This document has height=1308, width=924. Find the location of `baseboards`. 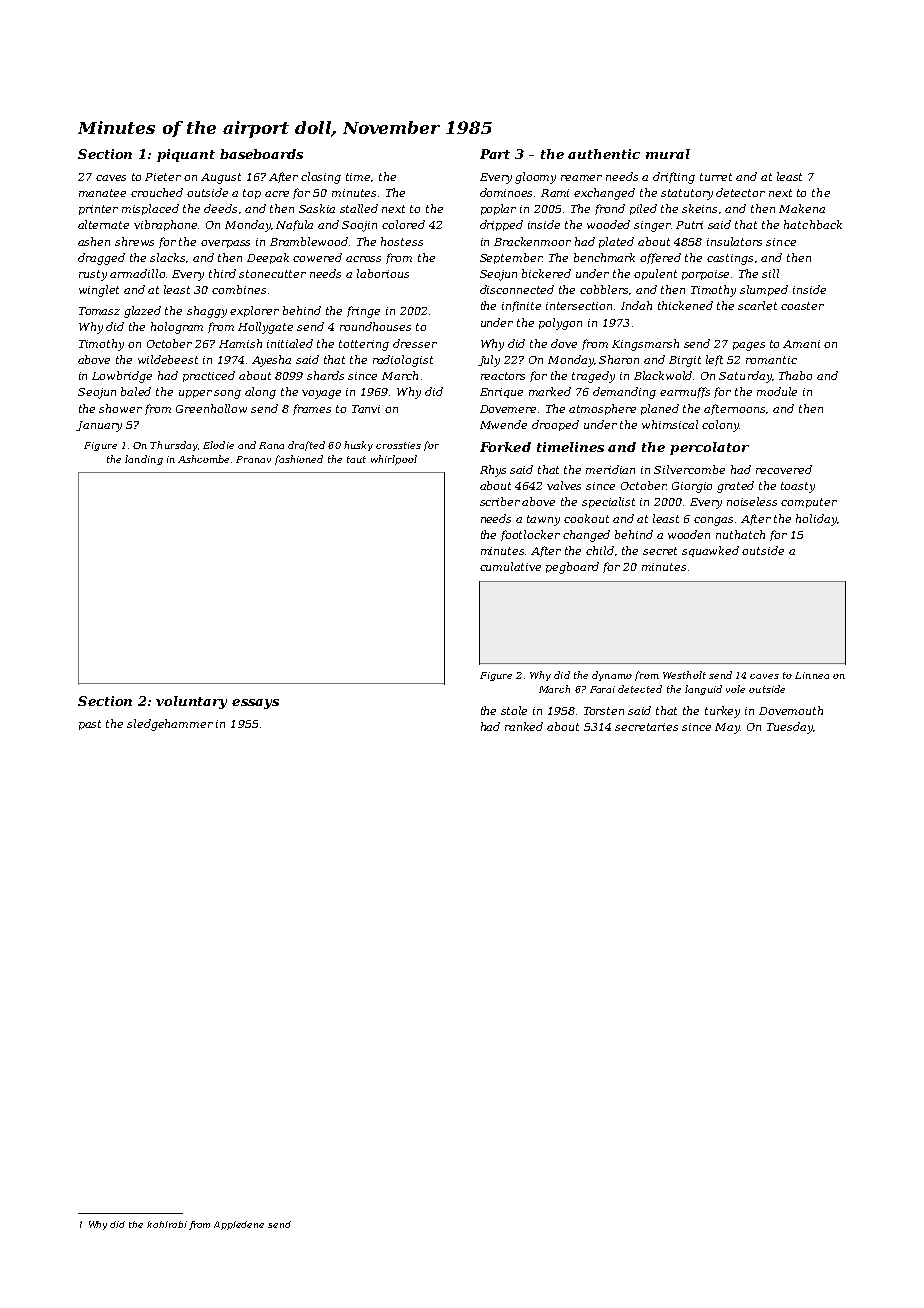

baseboards is located at coordinates (261, 154).
